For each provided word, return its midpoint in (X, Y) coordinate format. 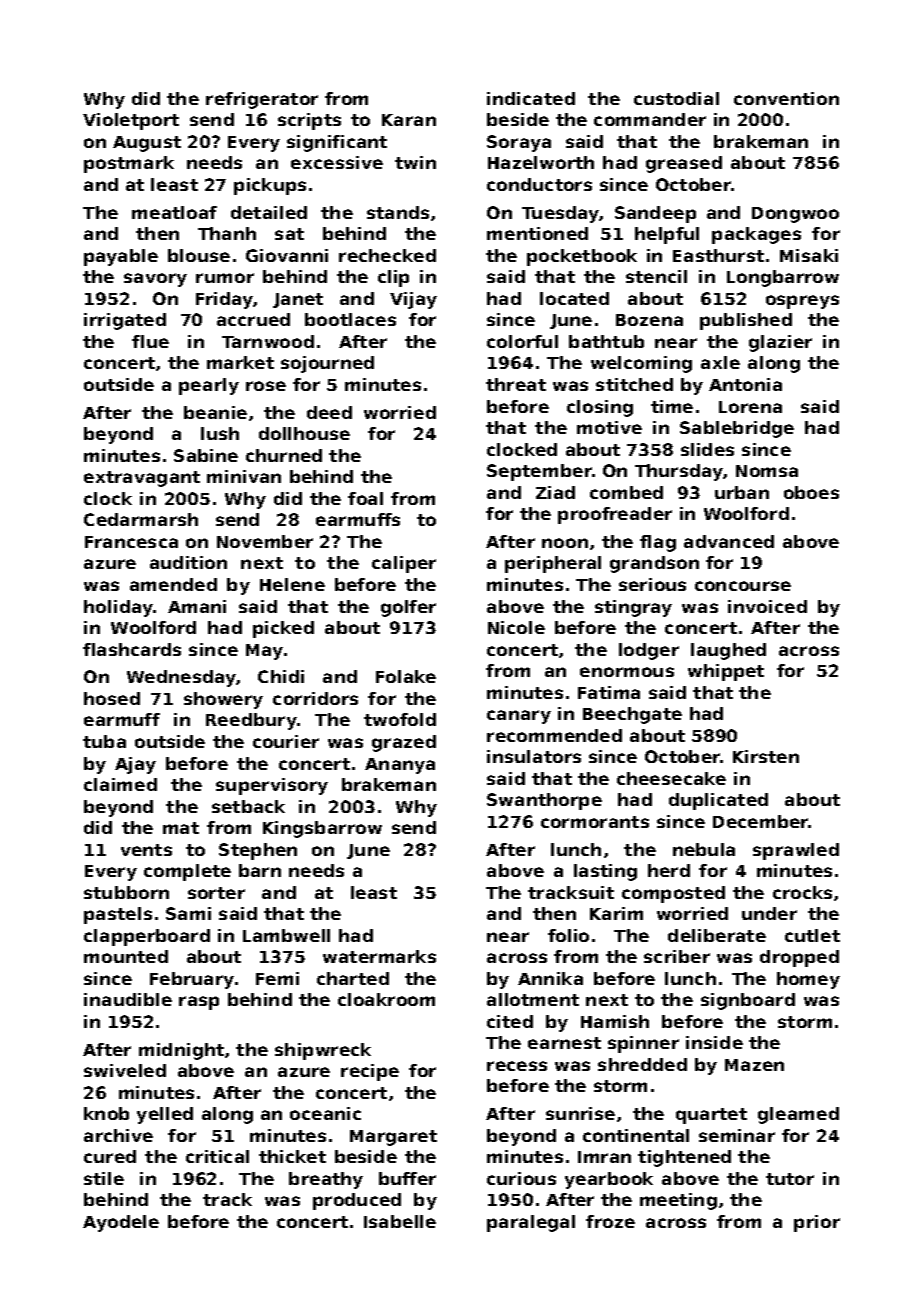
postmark (129, 164)
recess (517, 1066)
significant (337, 143)
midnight (181, 1051)
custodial (676, 98)
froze (610, 1221)
